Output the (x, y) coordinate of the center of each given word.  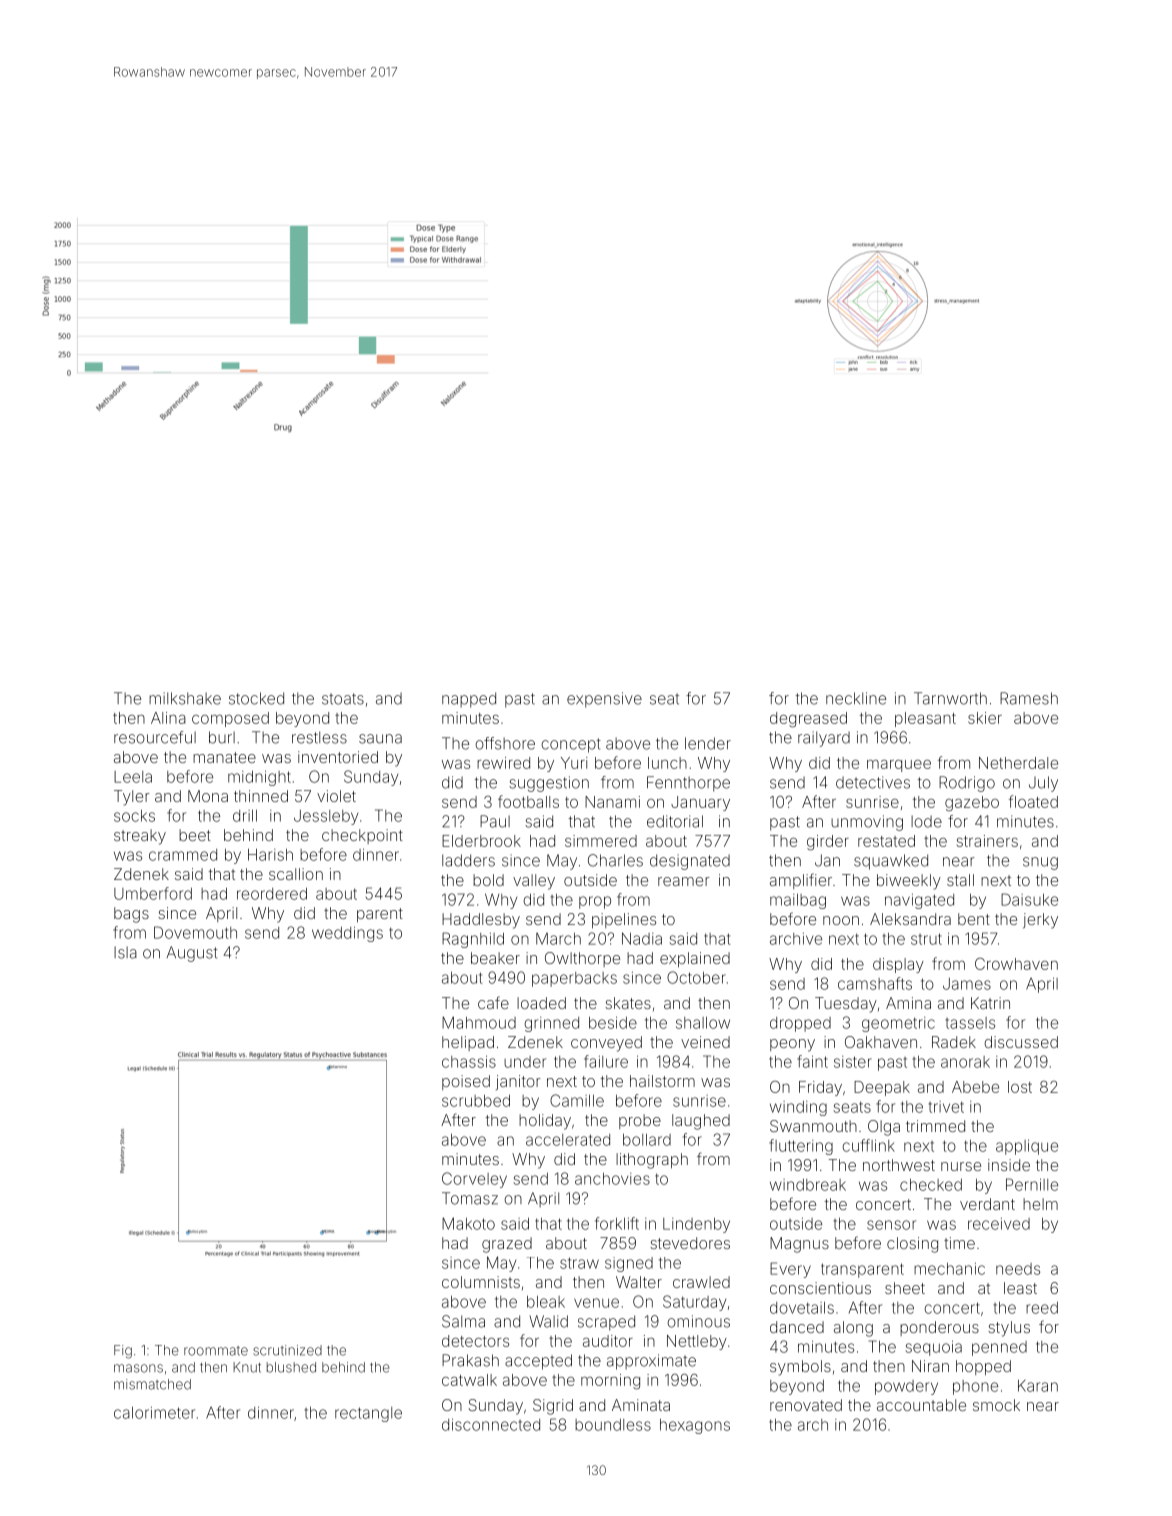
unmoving (867, 823)
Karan (1038, 1386)
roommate (216, 1351)
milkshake (185, 698)
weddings (347, 934)
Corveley (474, 1180)
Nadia (642, 938)
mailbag (798, 901)
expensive (604, 700)
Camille (577, 1100)
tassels (970, 1023)
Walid (548, 1321)
